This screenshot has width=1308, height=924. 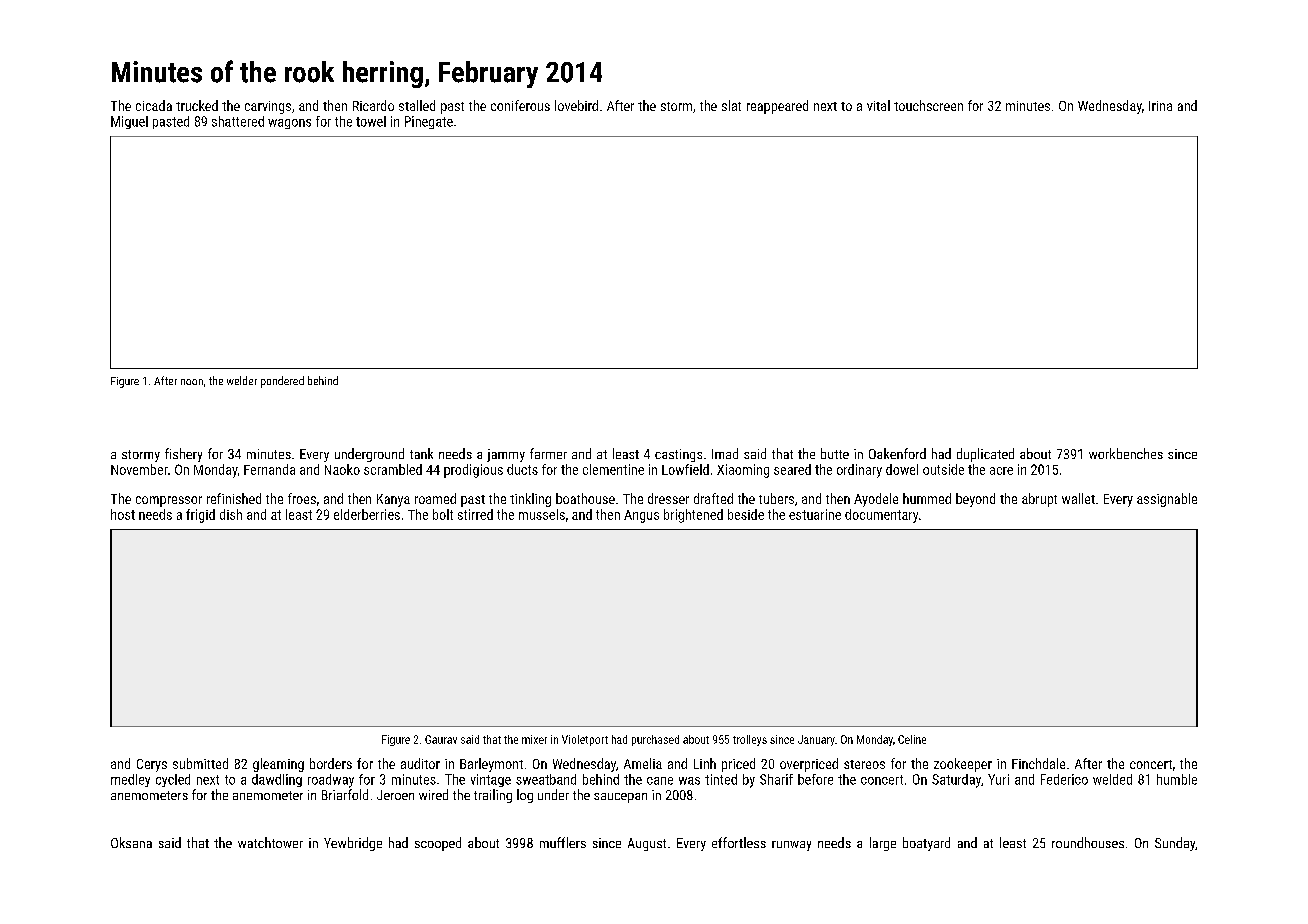 I want to click on duplicated, so click(x=985, y=455).
